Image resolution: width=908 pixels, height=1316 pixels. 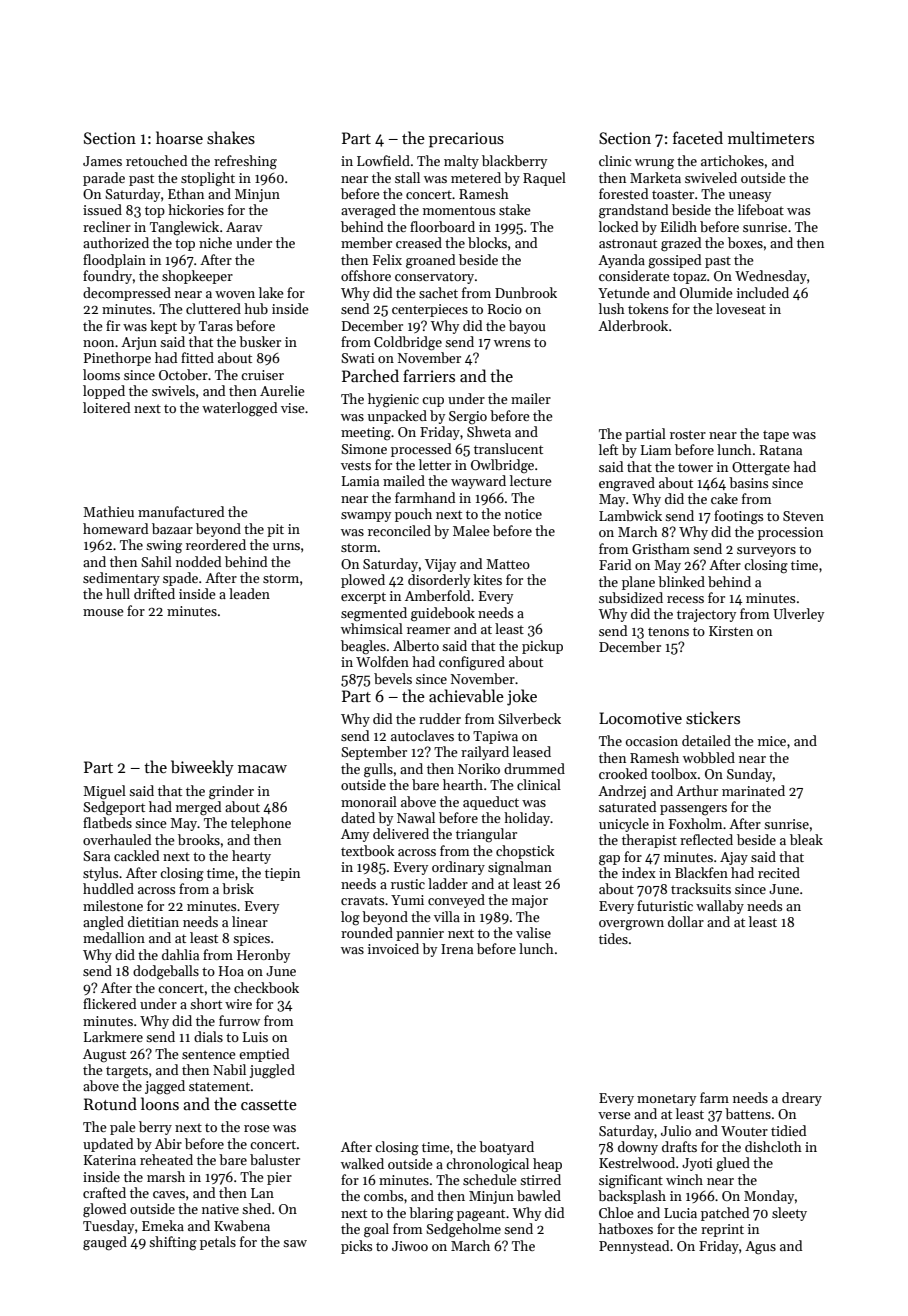 What do you see at coordinates (741, 308) in the screenshot?
I see `loveseat` at bounding box center [741, 308].
